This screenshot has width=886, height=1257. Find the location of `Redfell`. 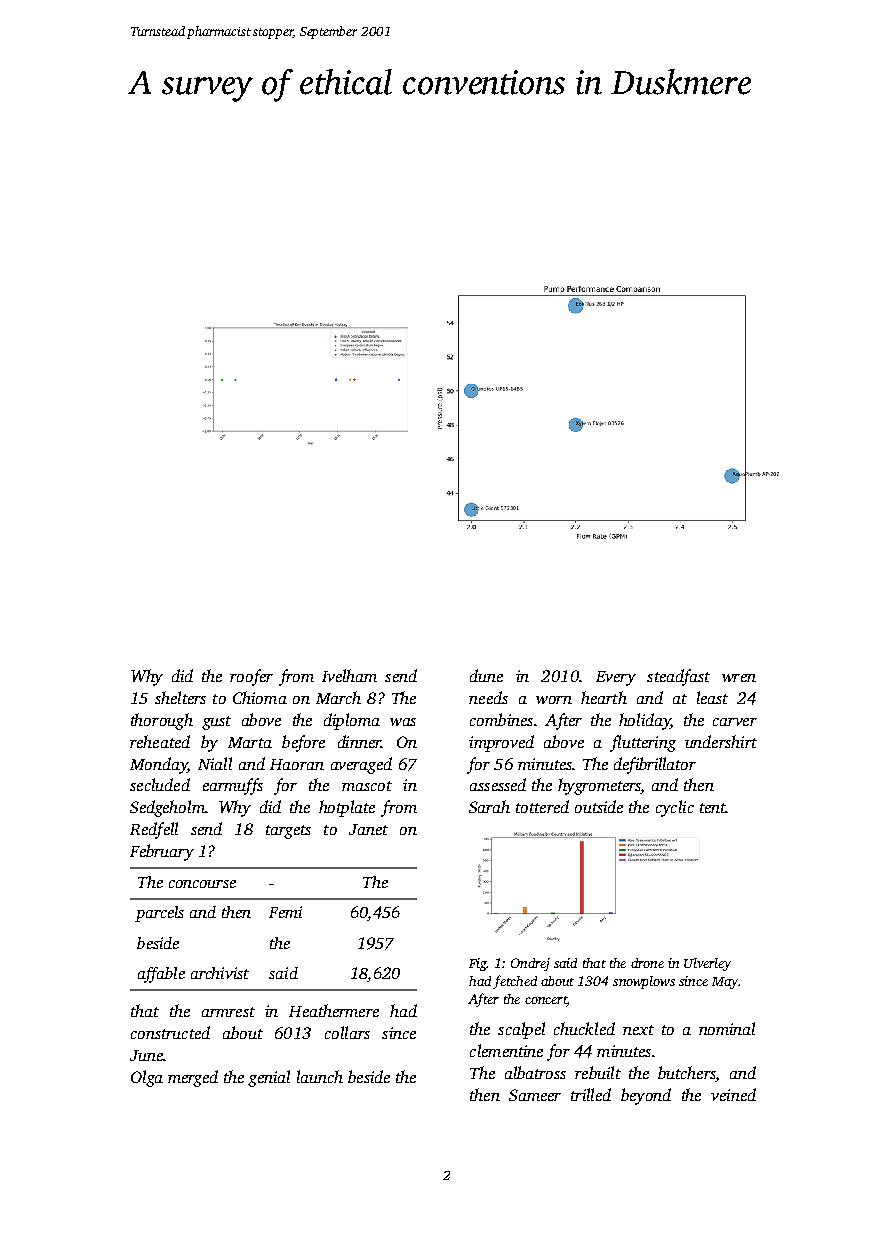

Redfell is located at coordinates (154, 830).
